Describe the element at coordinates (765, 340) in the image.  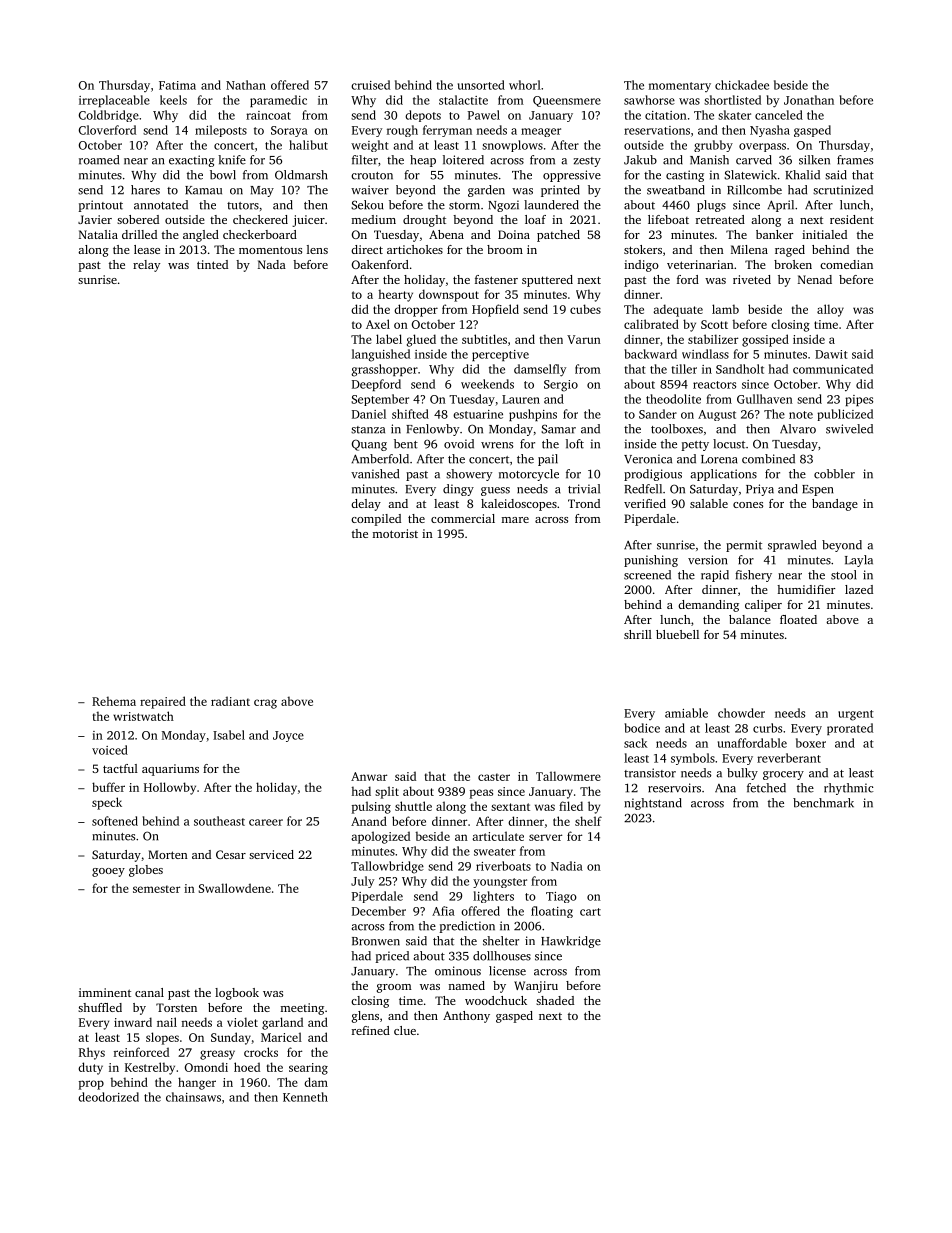
I see `gossiped` at that location.
